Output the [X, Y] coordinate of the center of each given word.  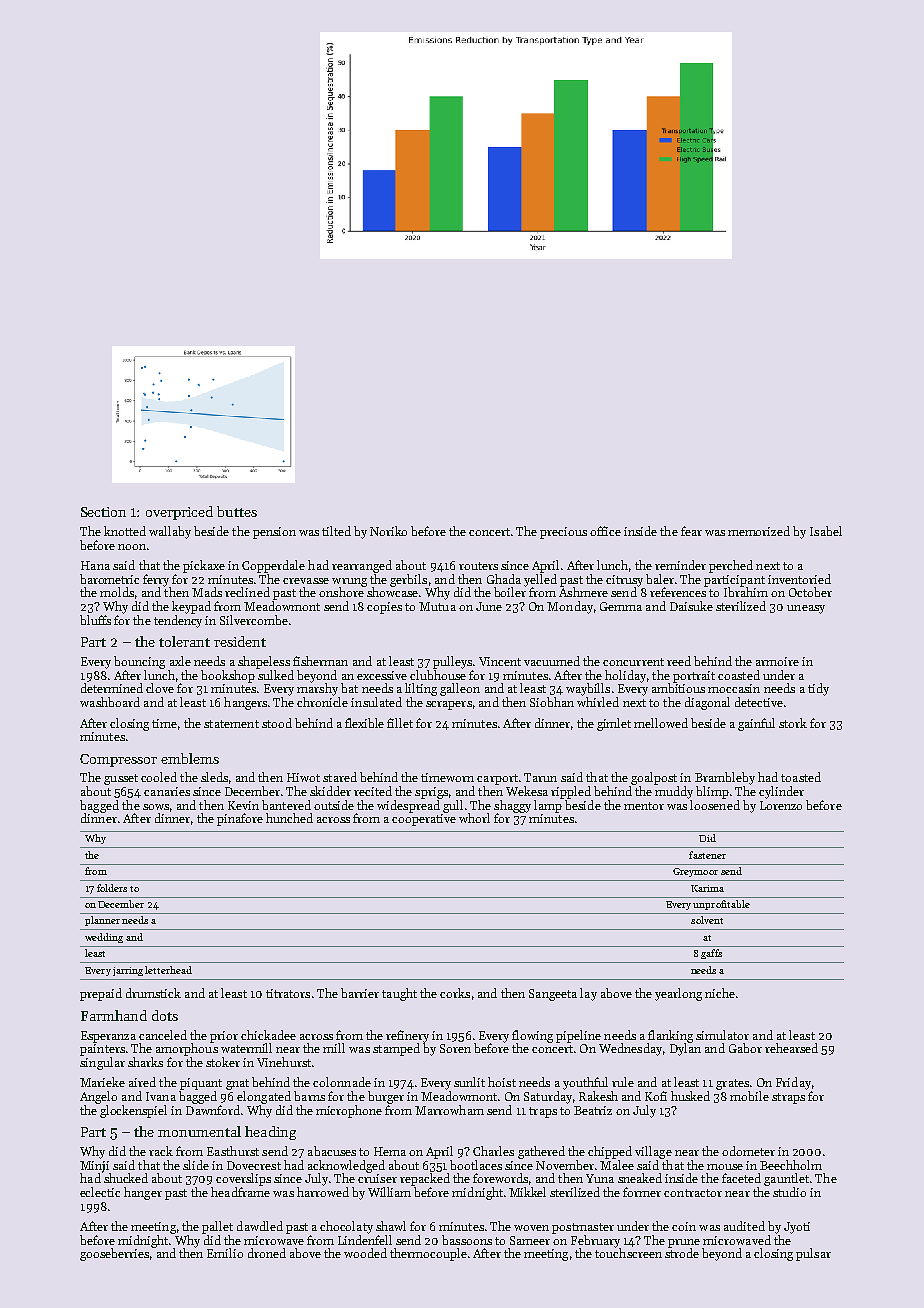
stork [793, 723]
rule [623, 1082]
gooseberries [114, 1254]
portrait [694, 677]
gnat [237, 1084]
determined [112, 688]
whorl [474, 818]
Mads [207, 592]
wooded [365, 1253]
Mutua [437, 606]
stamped [396, 1049]
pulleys [452, 662]
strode [682, 1253]
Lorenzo [781, 805]
